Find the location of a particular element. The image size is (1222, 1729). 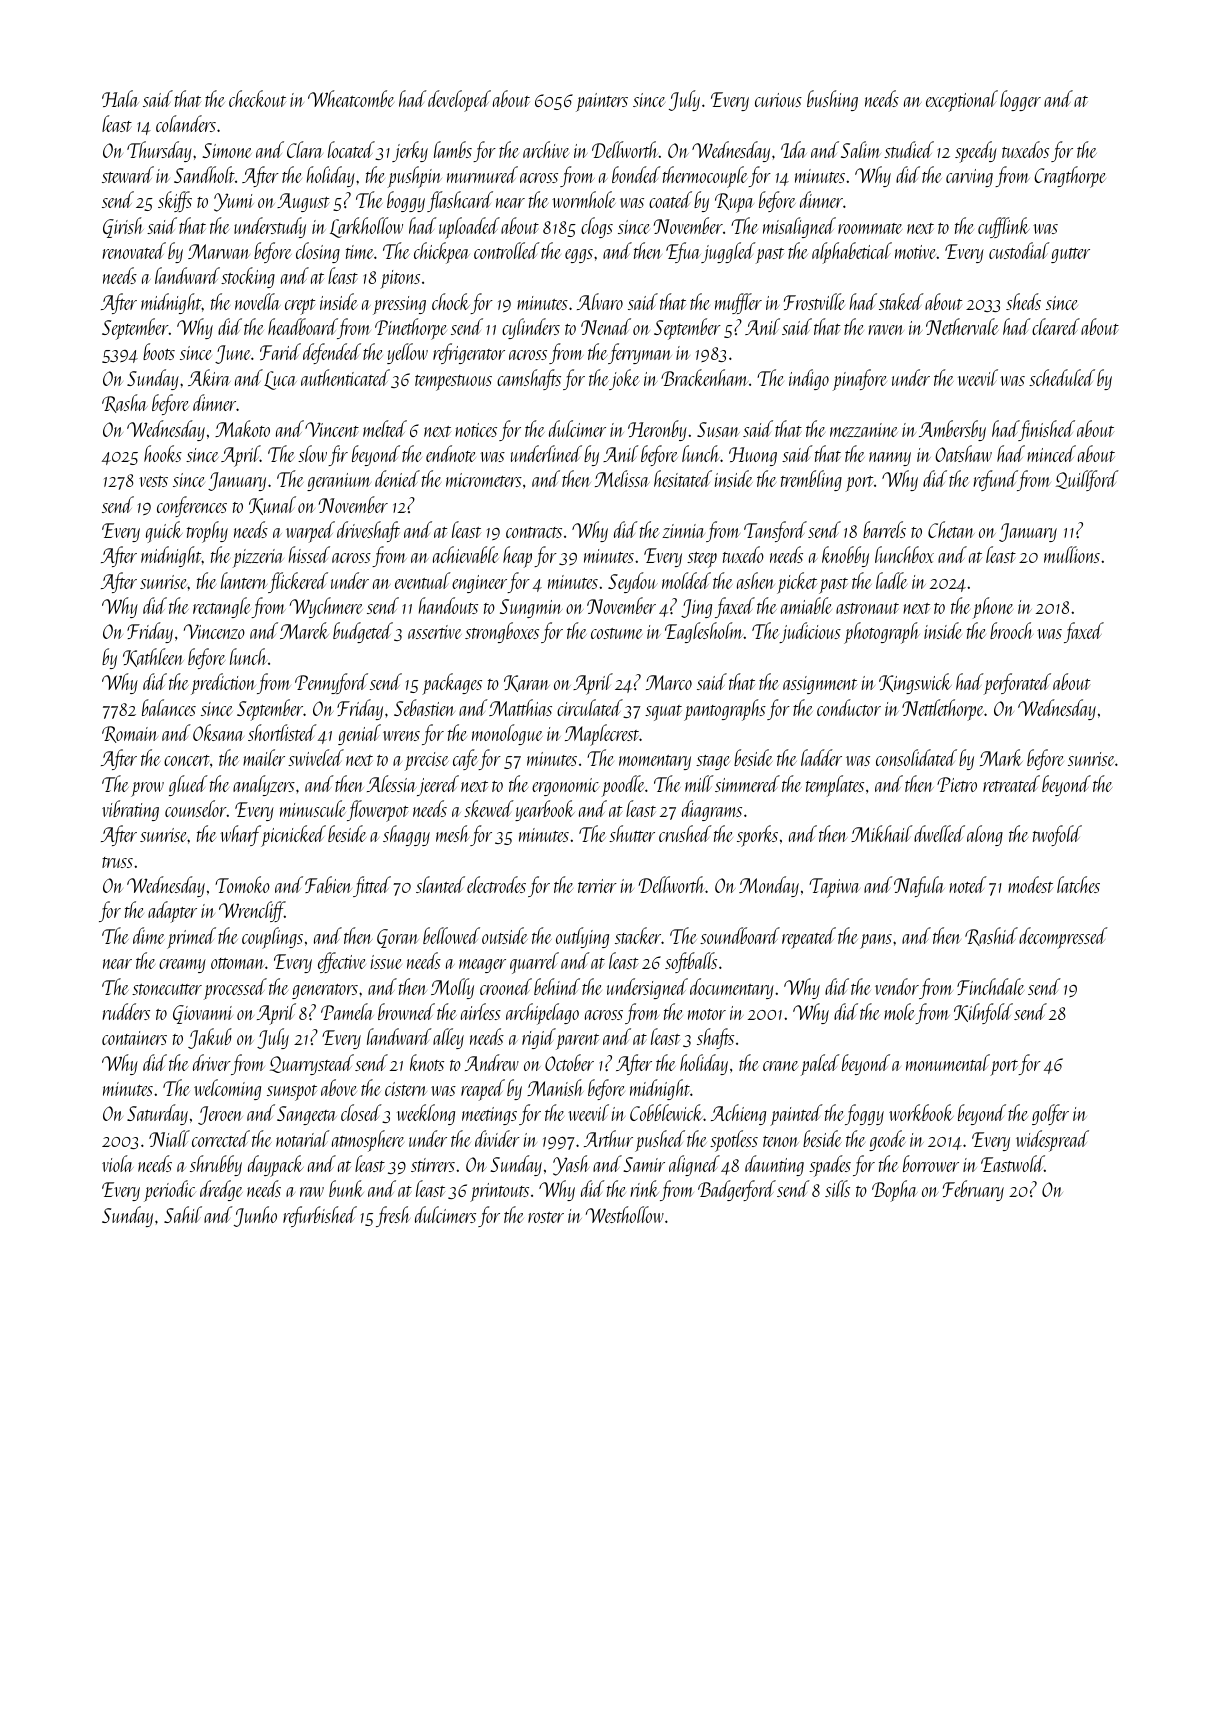

engineer is located at coordinates (479, 584).
